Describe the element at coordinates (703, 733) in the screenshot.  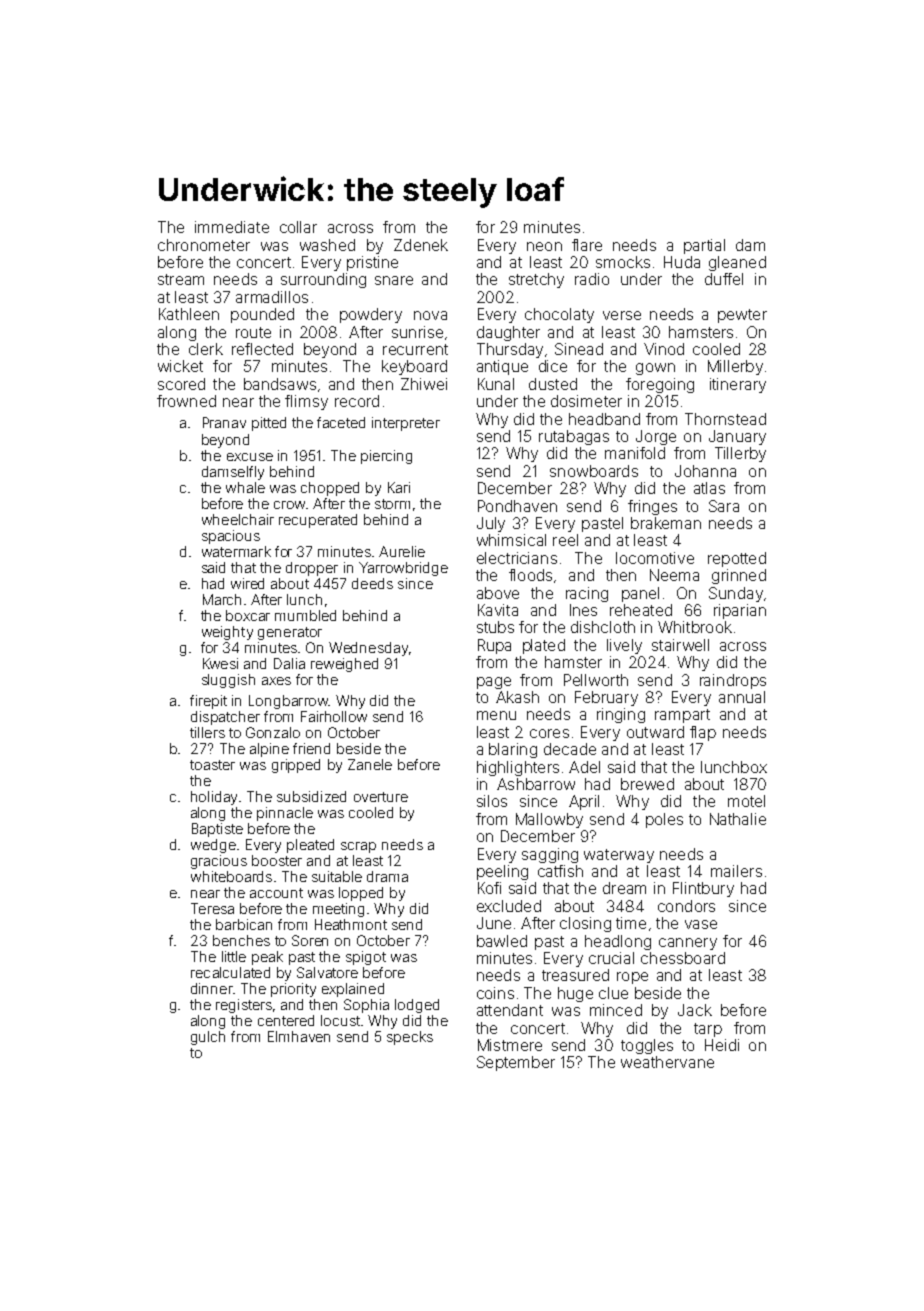
I see `flap` at that location.
